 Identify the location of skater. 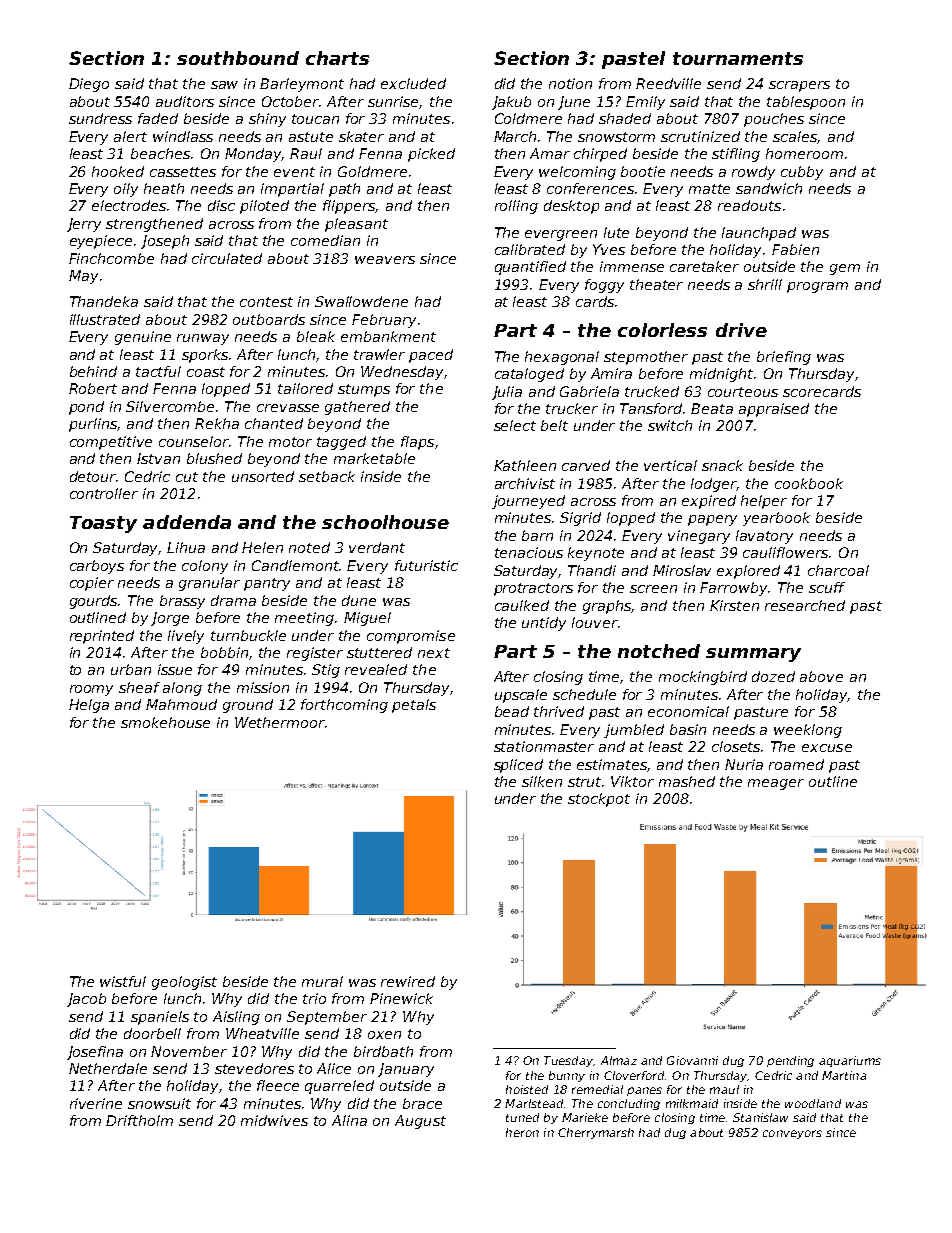
(361, 136).
